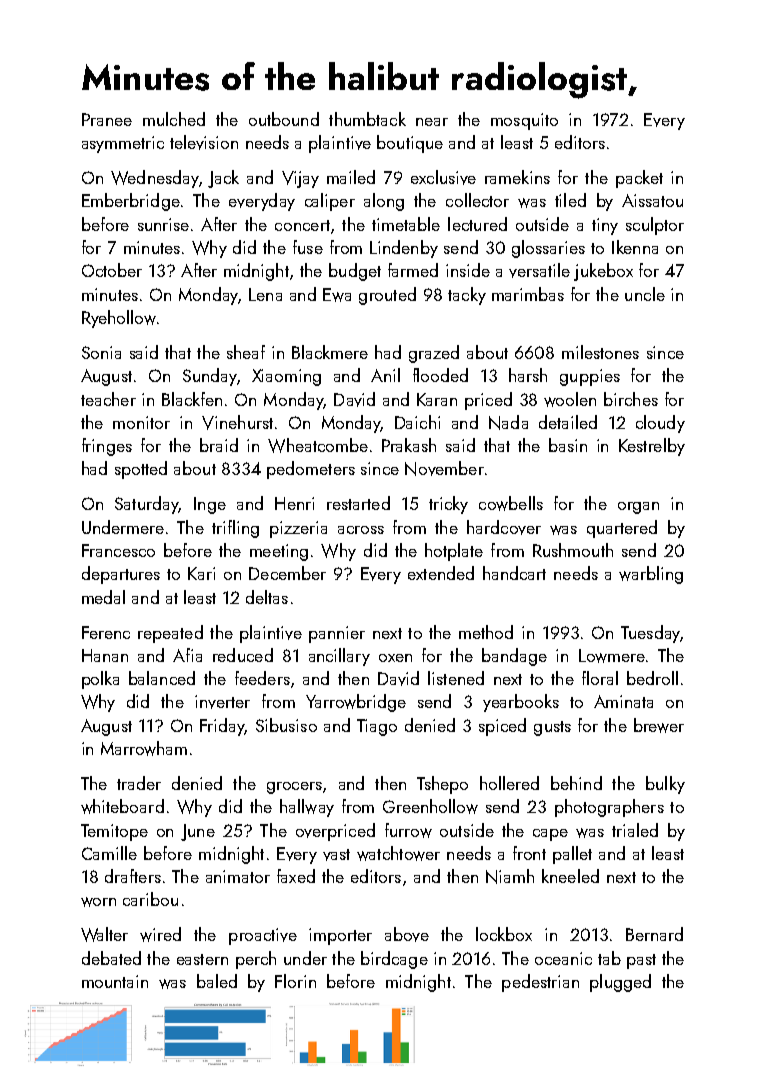 The image size is (765, 1086). I want to click on Marrowham, so click(144, 748).
